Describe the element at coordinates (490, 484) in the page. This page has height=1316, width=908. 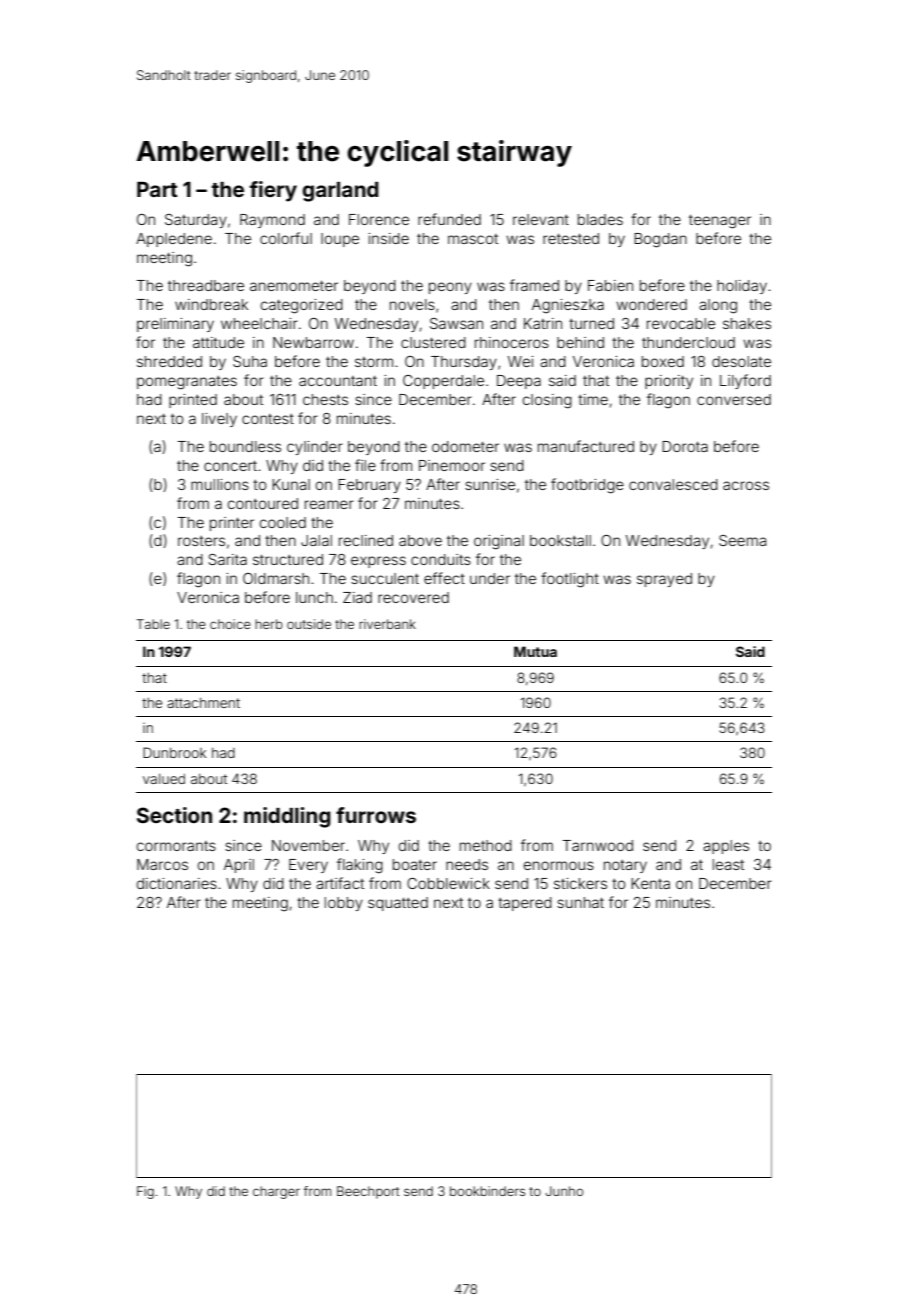
I see `sunrise` at that location.
